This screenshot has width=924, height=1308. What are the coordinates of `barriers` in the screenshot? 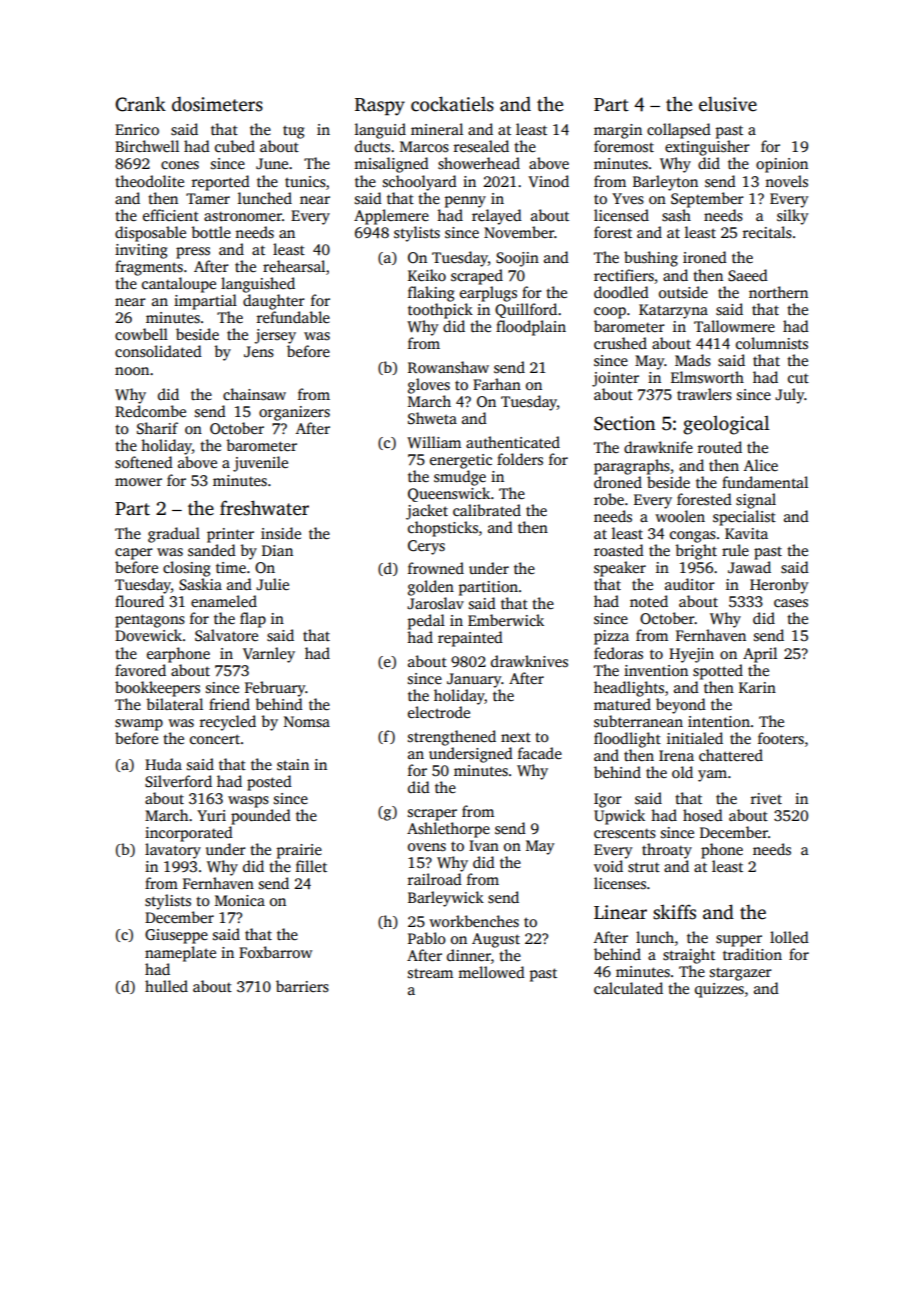 It's located at (302, 986).
